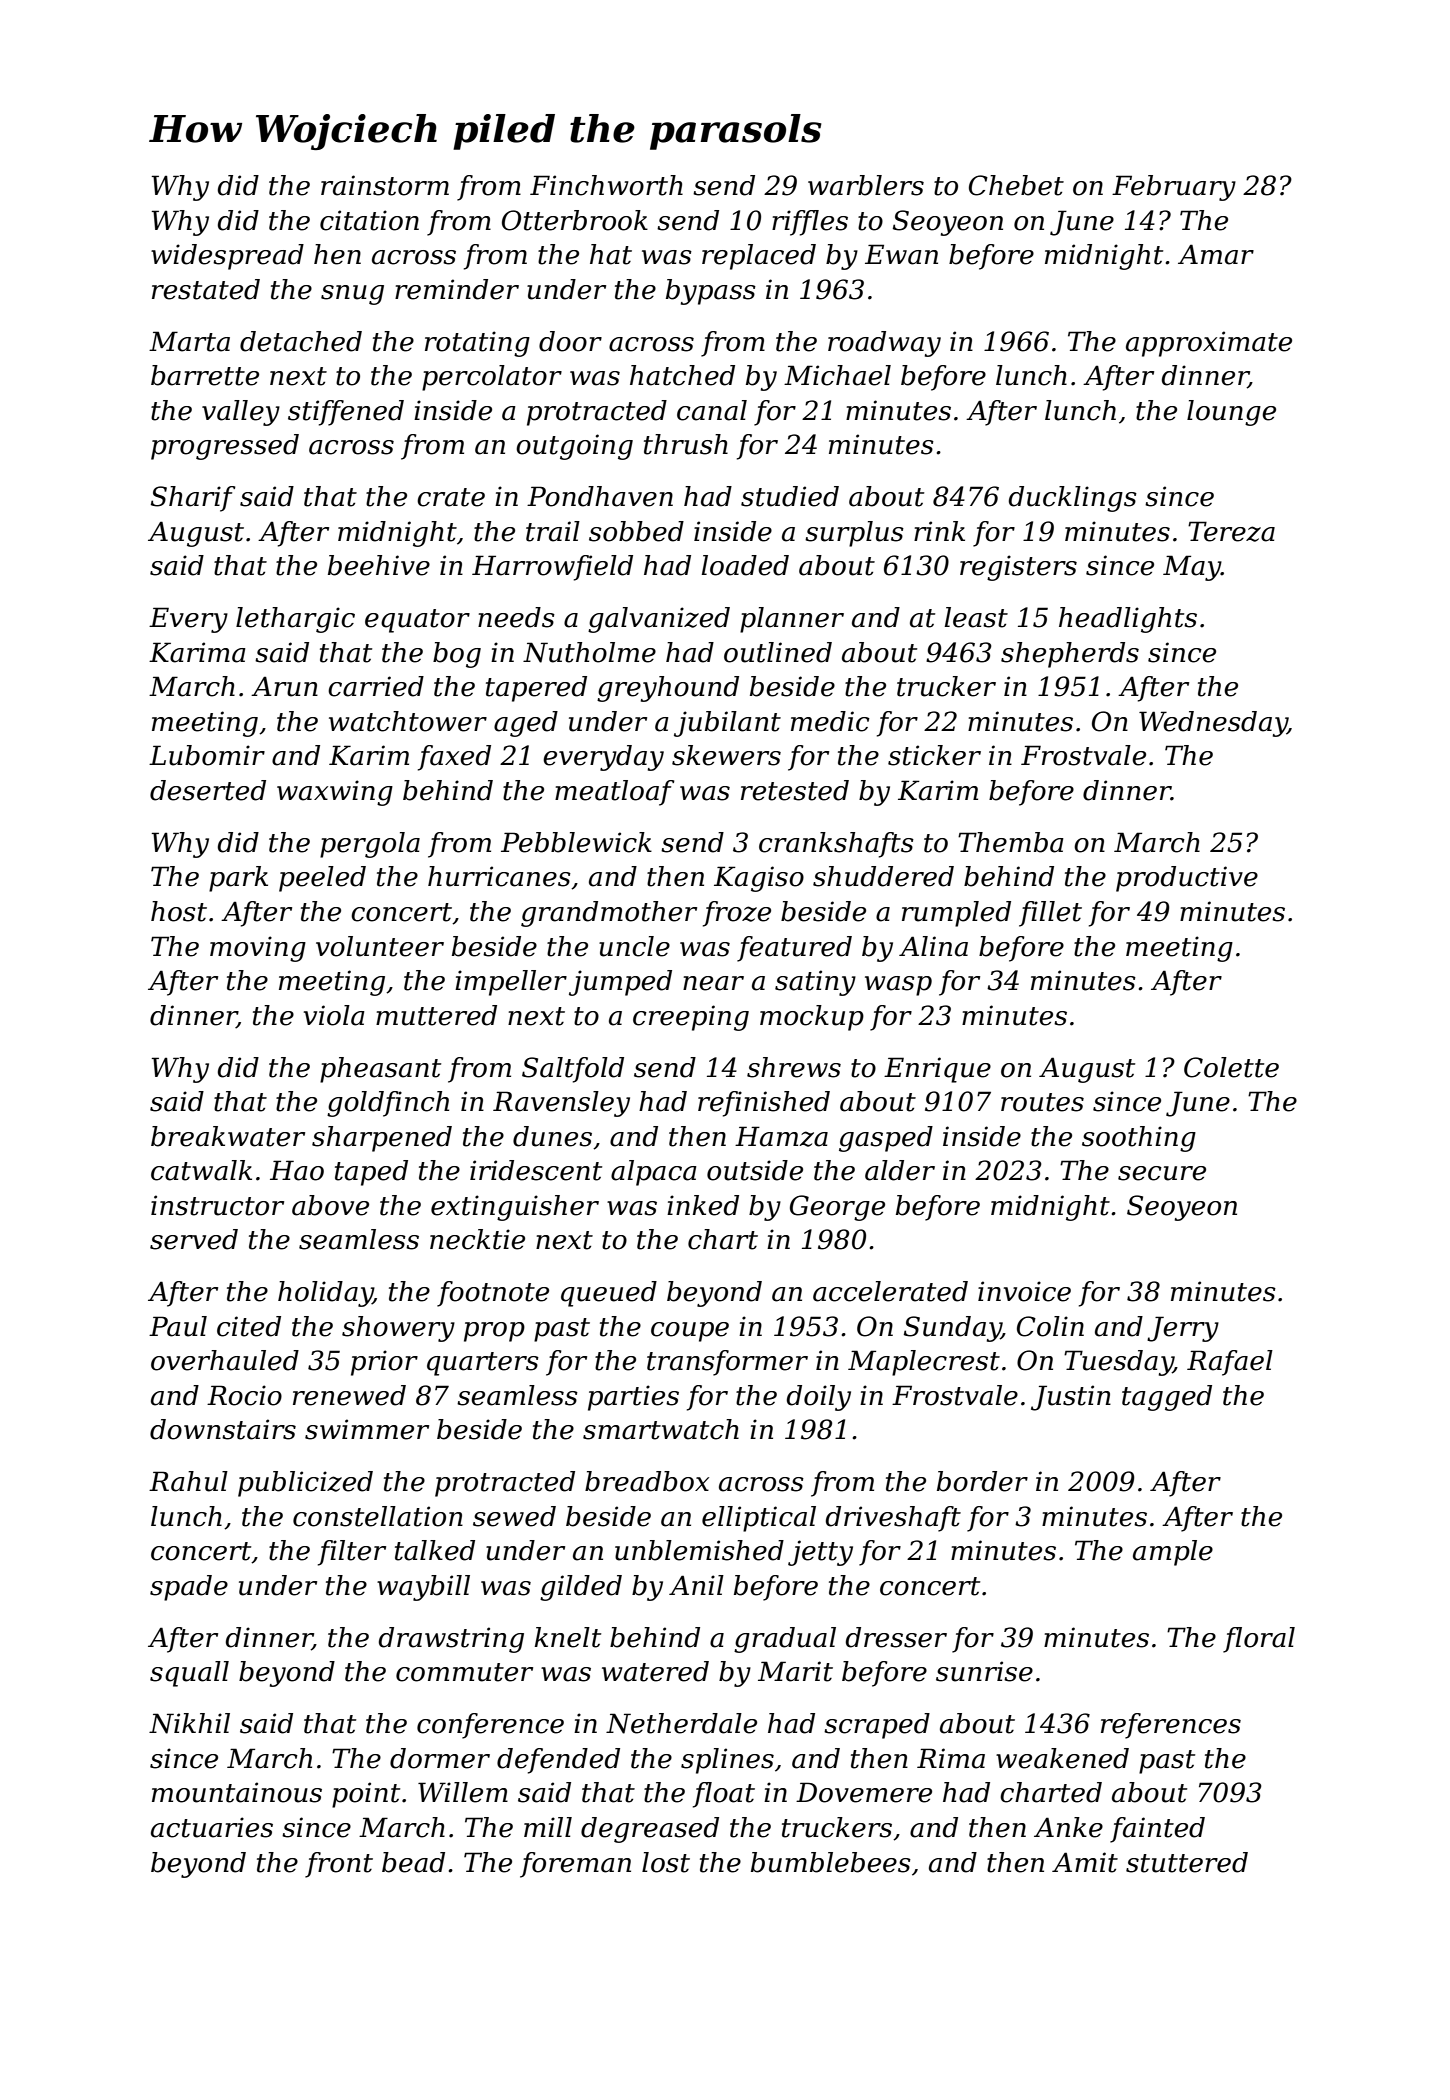  Describe the element at coordinates (759, 1519) in the screenshot. I see `elliptical` at that location.
